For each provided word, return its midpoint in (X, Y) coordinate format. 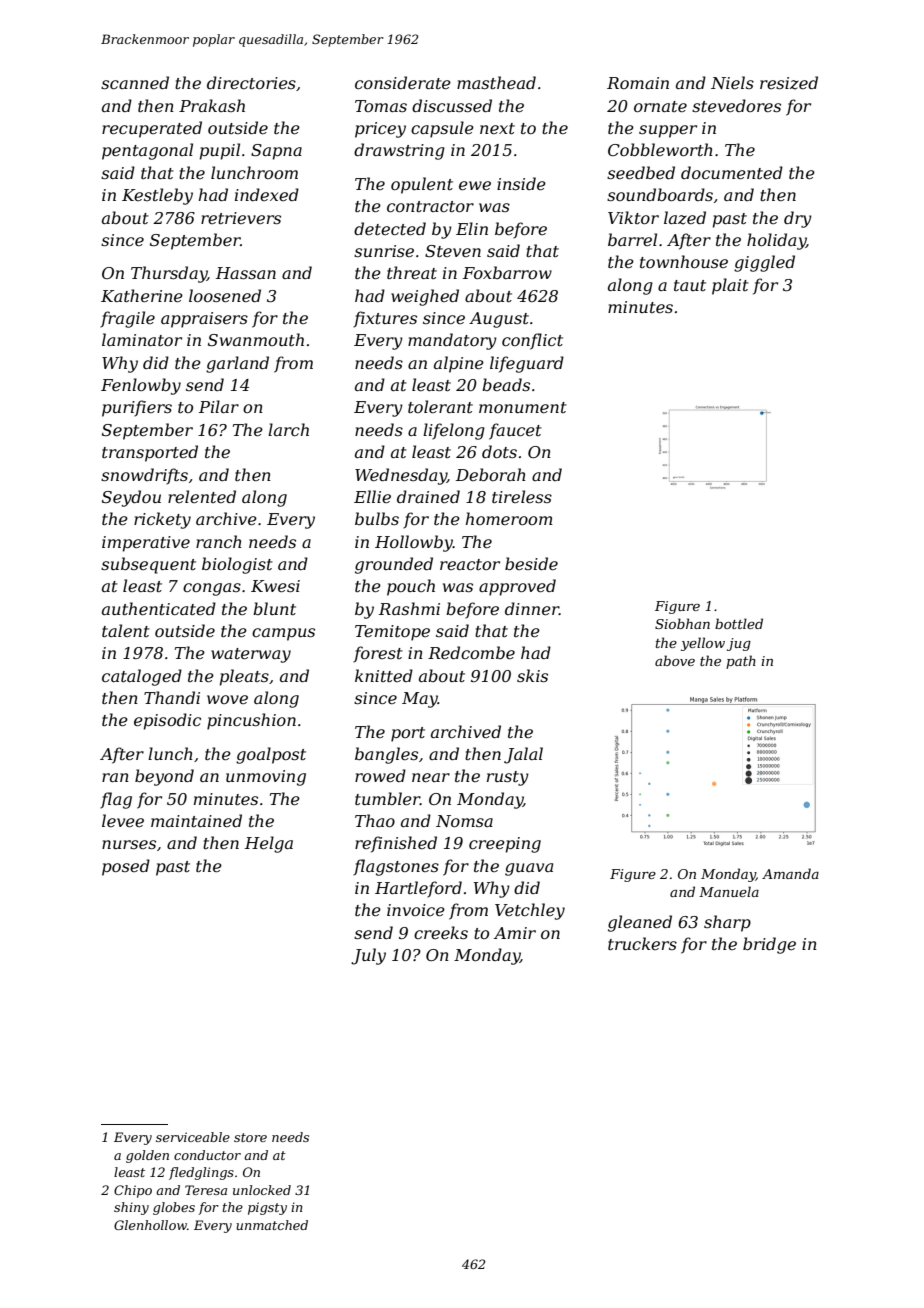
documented (732, 172)
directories (251, 82)
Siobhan (682, 623)
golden (147, 1156)
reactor (470, 564)
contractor (430, 206)
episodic (167, 721)
